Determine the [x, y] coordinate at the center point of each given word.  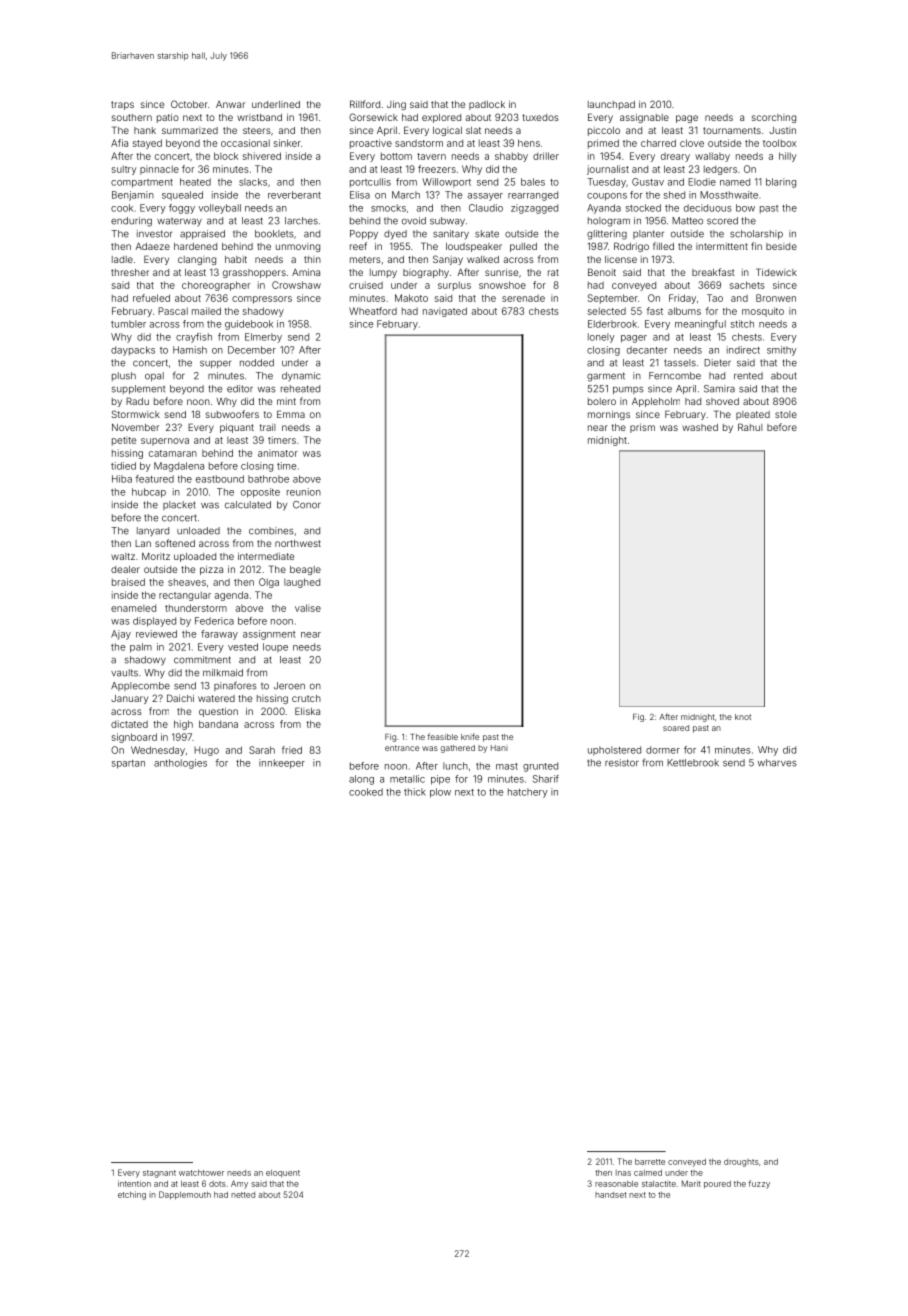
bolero [602, 401]
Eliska [307, 711]
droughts [741, 1163]
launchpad [611, 105]
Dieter [717, 363]
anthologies [180, 764]
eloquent [283, 1173]
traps [122, 105]
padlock [487, 105]
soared [676, 728]
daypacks [133, 351]
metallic [407, 779]
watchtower [201, 1172]
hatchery [528, 793]
